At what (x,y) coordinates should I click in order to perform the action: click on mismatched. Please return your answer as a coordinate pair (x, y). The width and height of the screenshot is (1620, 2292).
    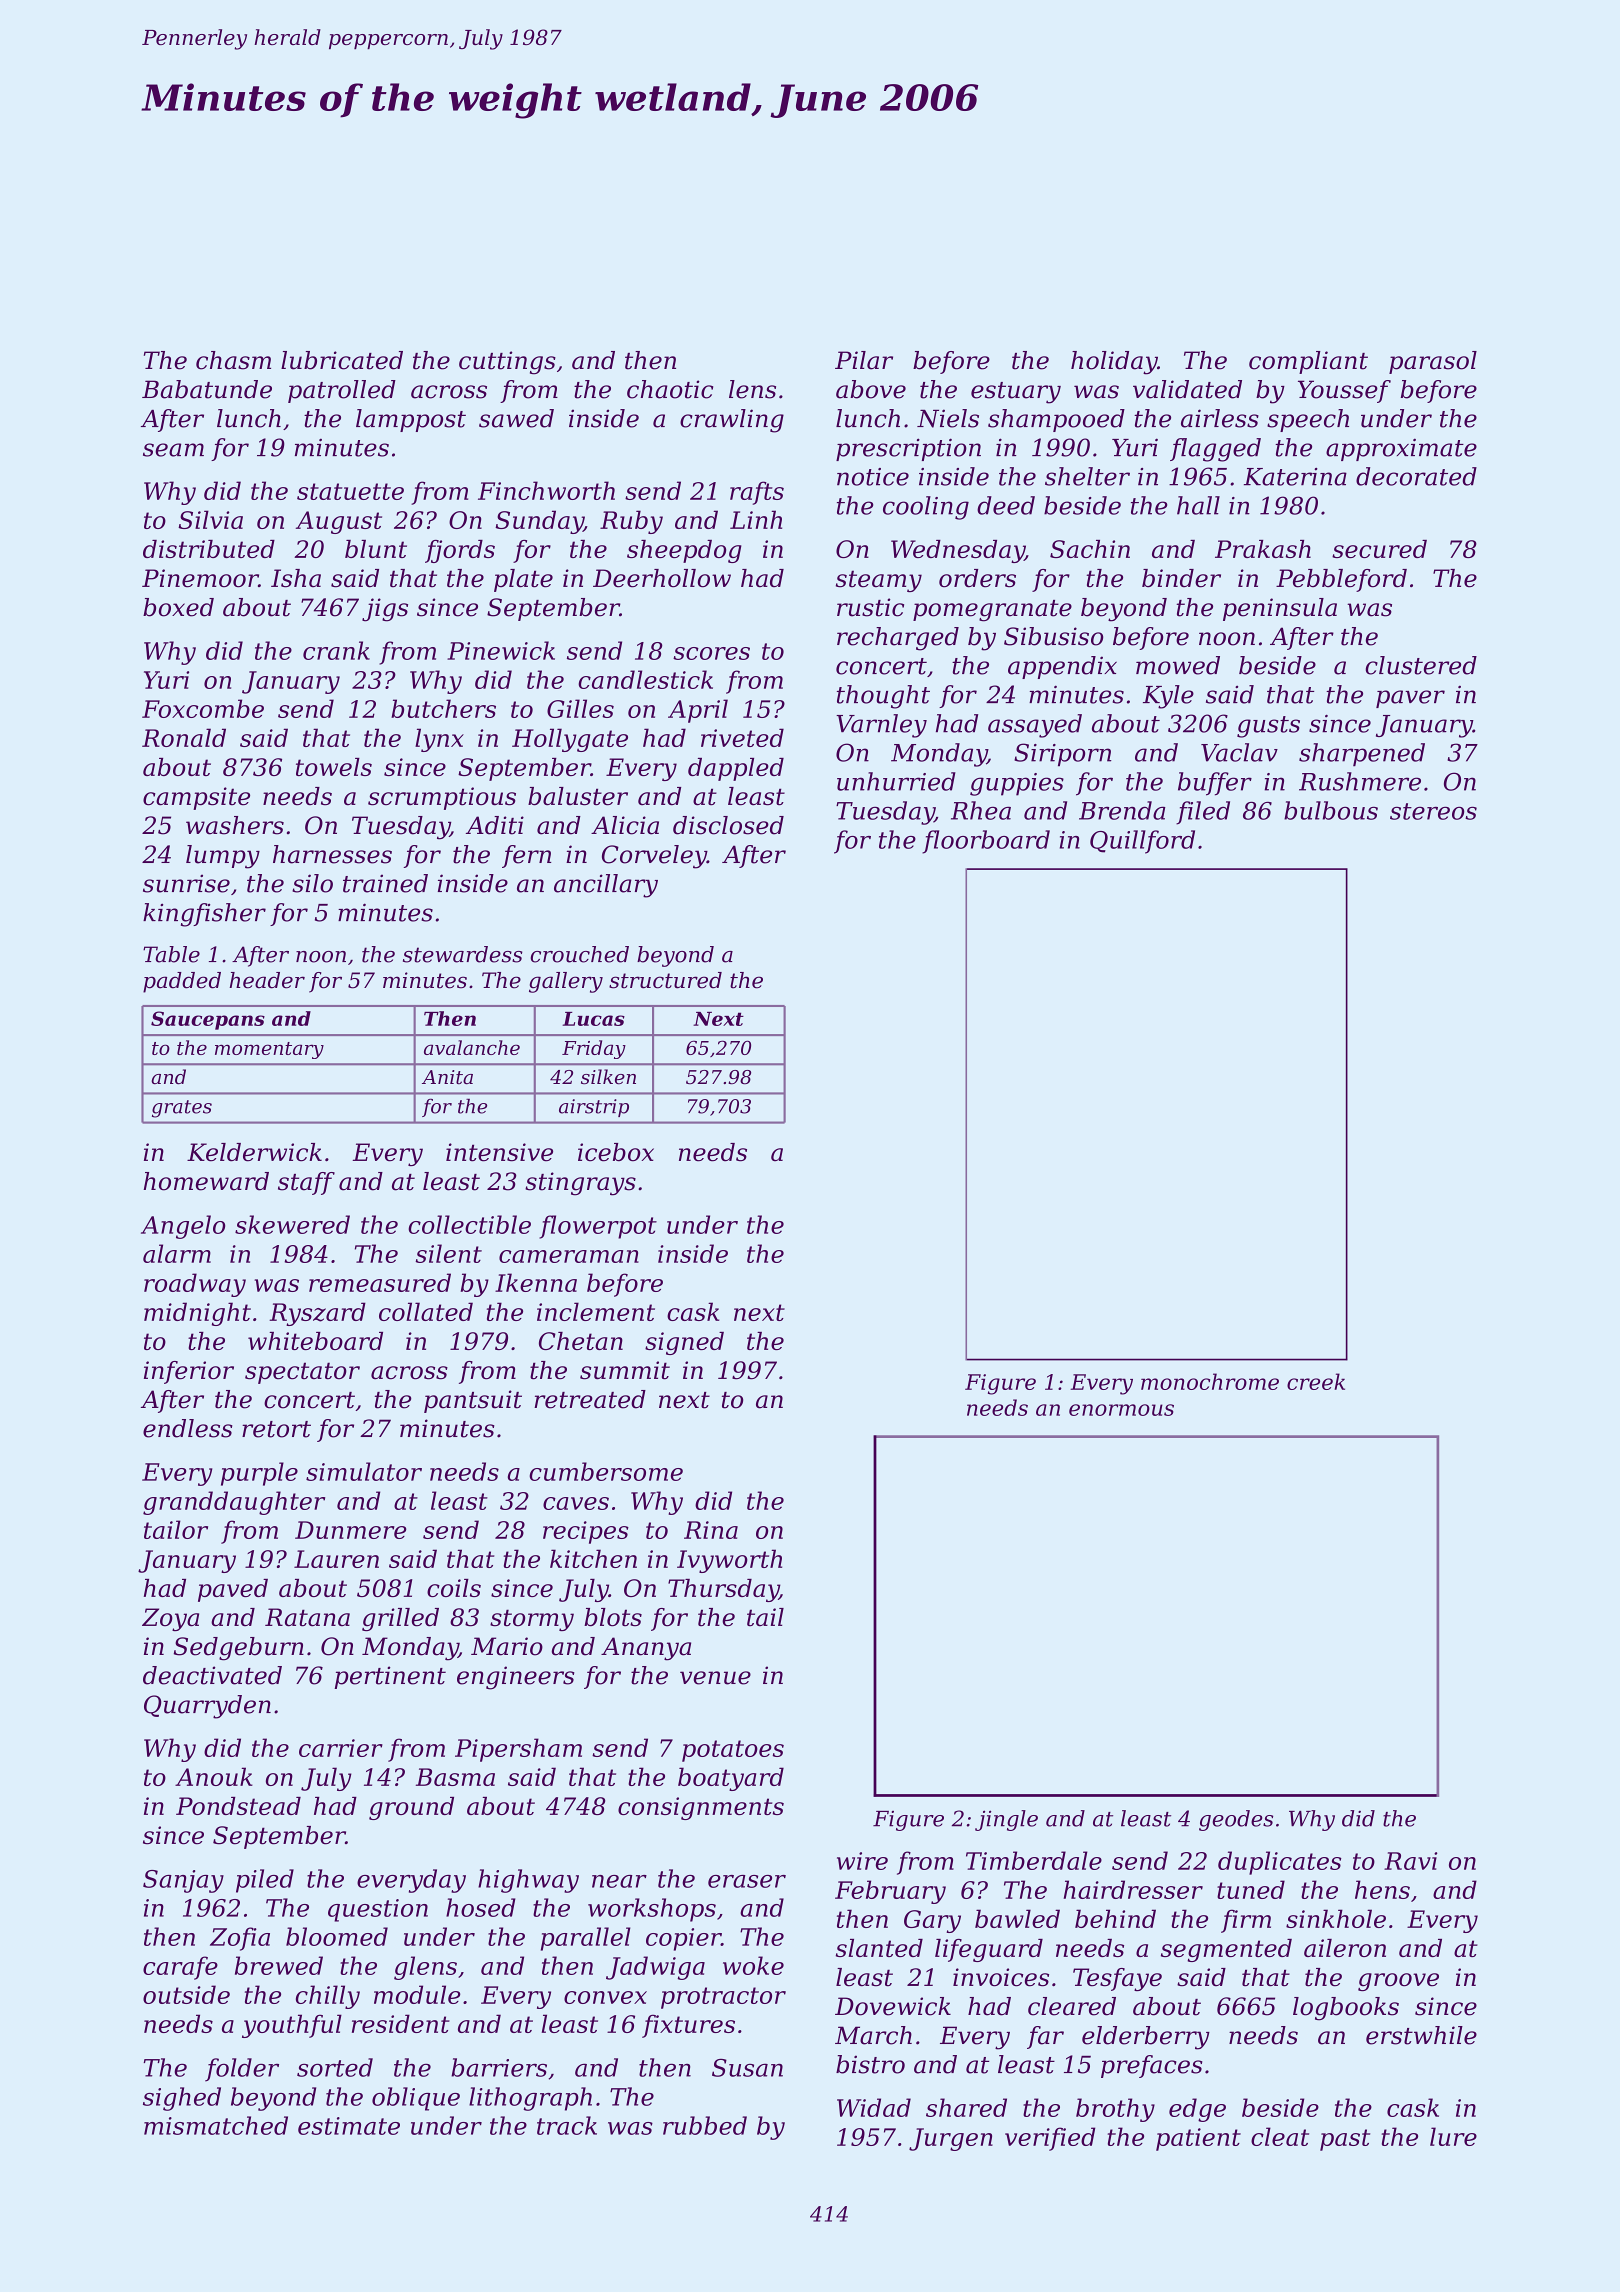
    Looking at the image, I should click on (216, 2125).
